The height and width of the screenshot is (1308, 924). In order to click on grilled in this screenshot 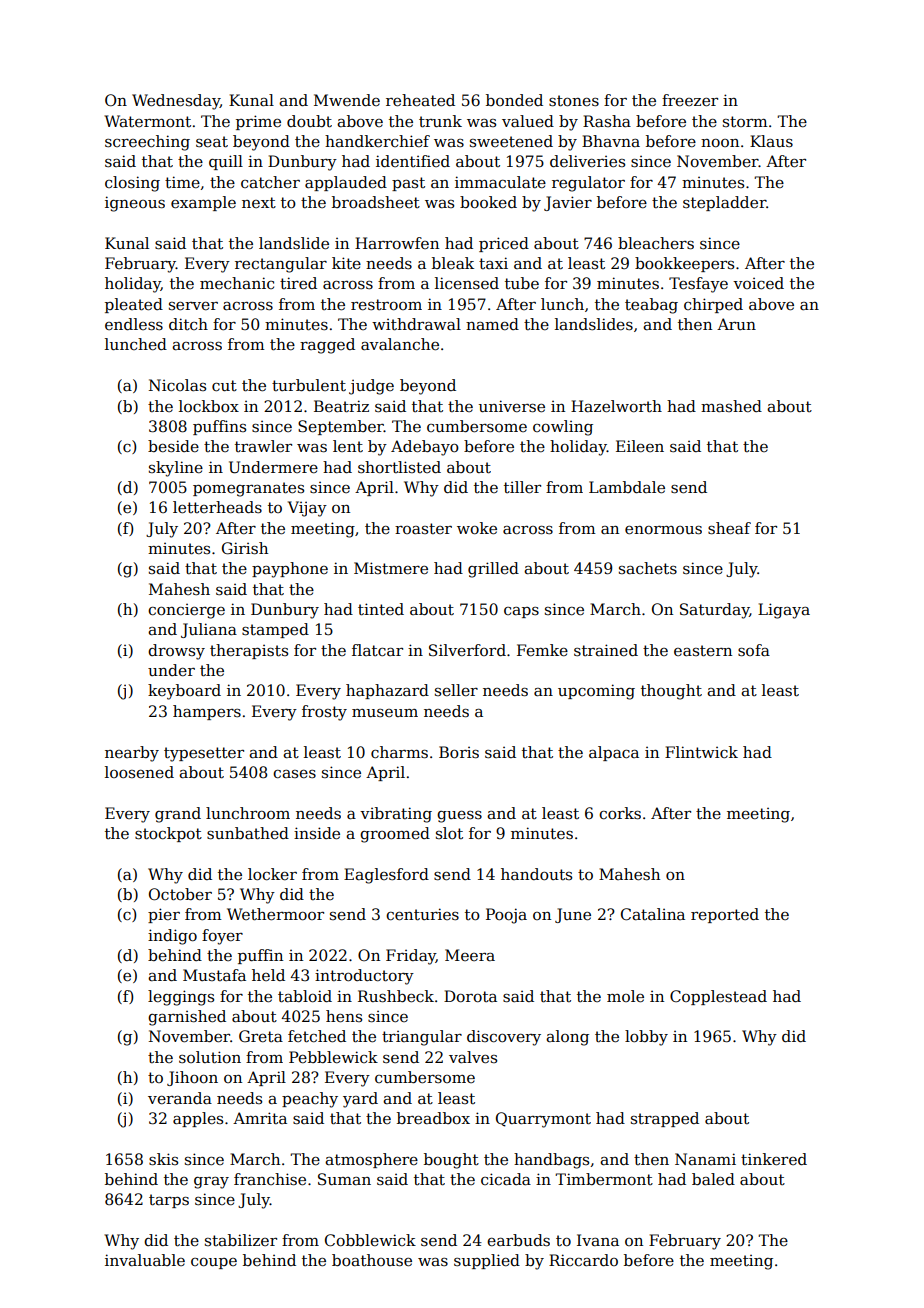, I will do `click(493, 570)`.
